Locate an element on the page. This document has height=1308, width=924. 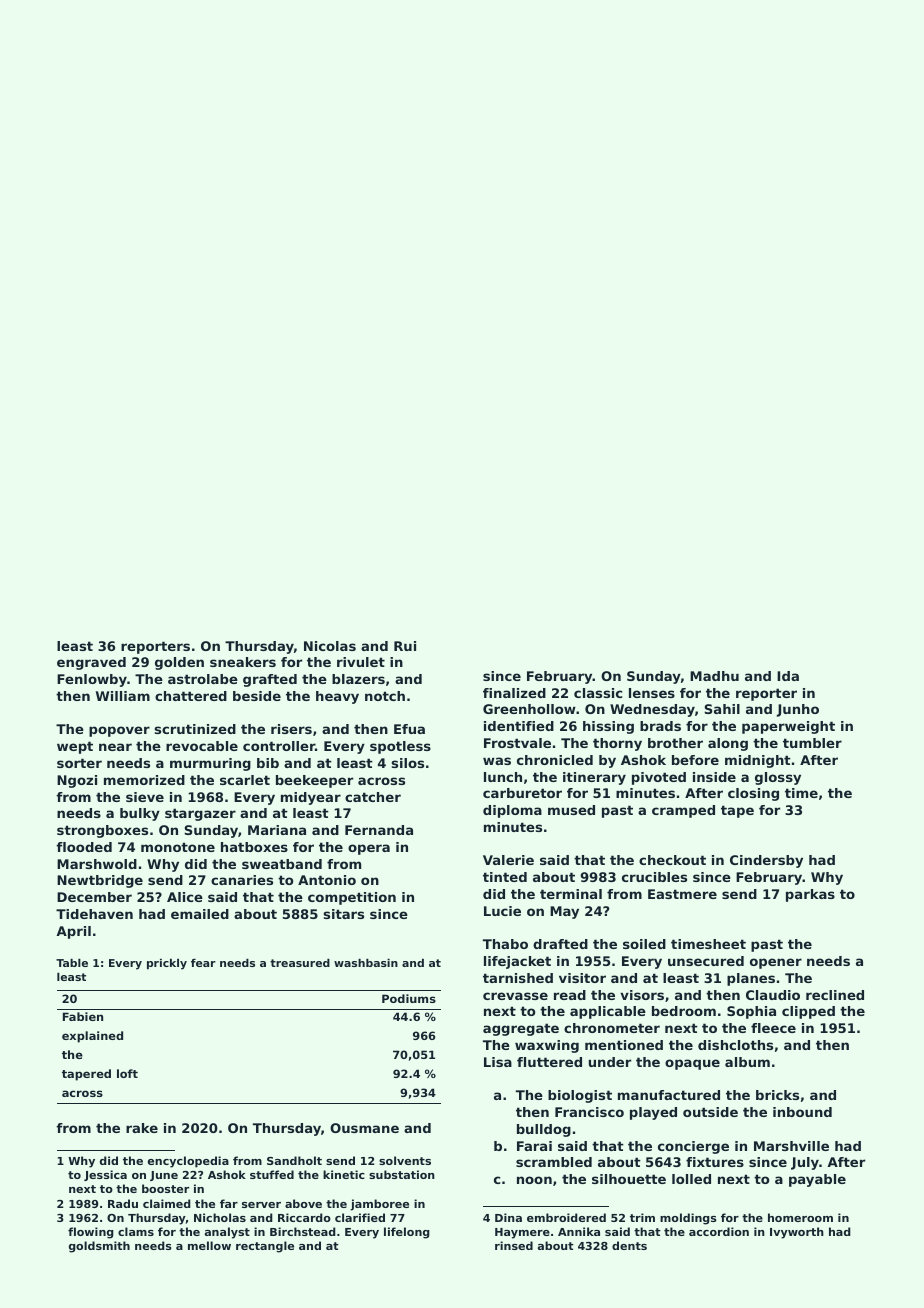
popover is located at coordinates (119, 731).
